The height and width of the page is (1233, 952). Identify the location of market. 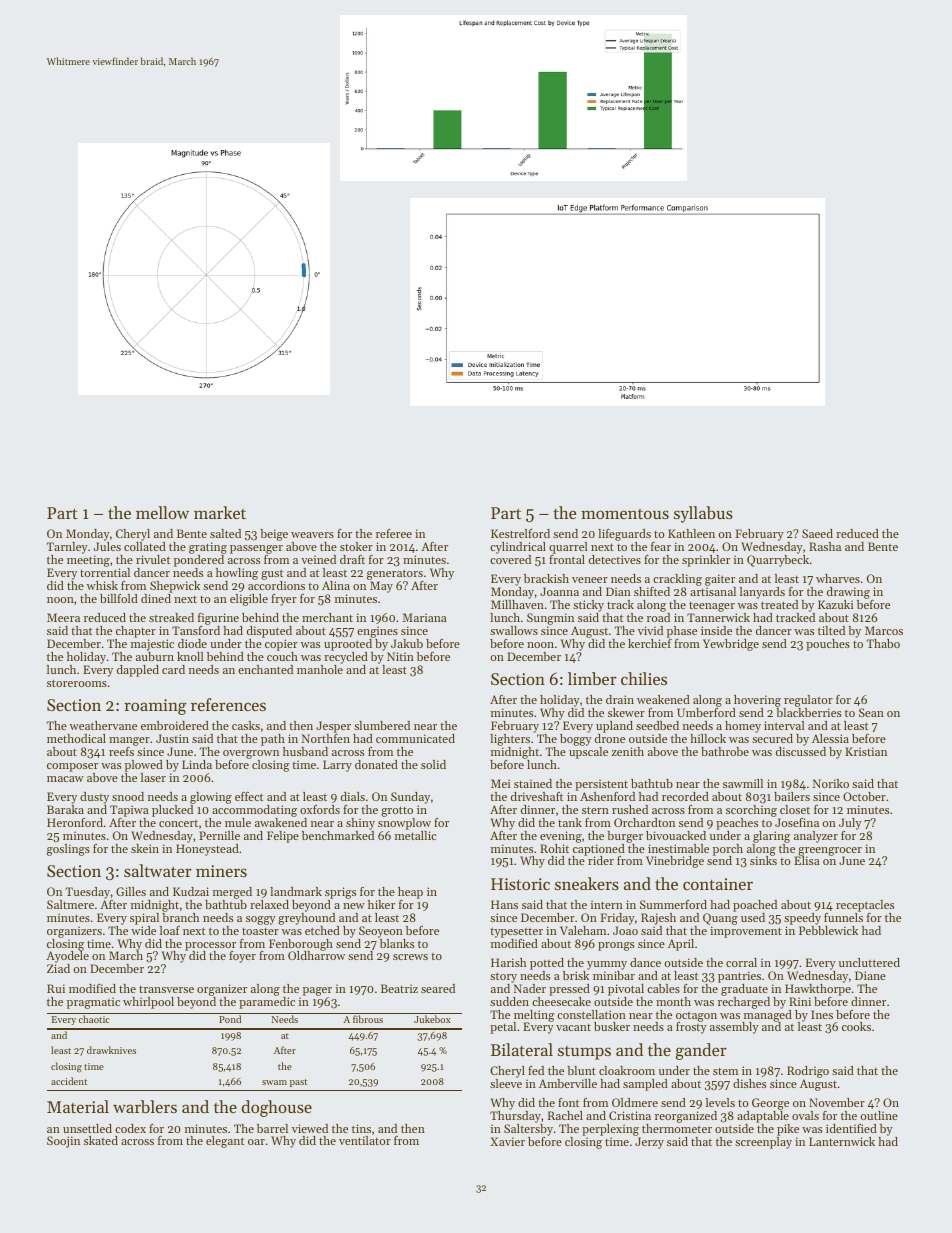
(220, 512).
